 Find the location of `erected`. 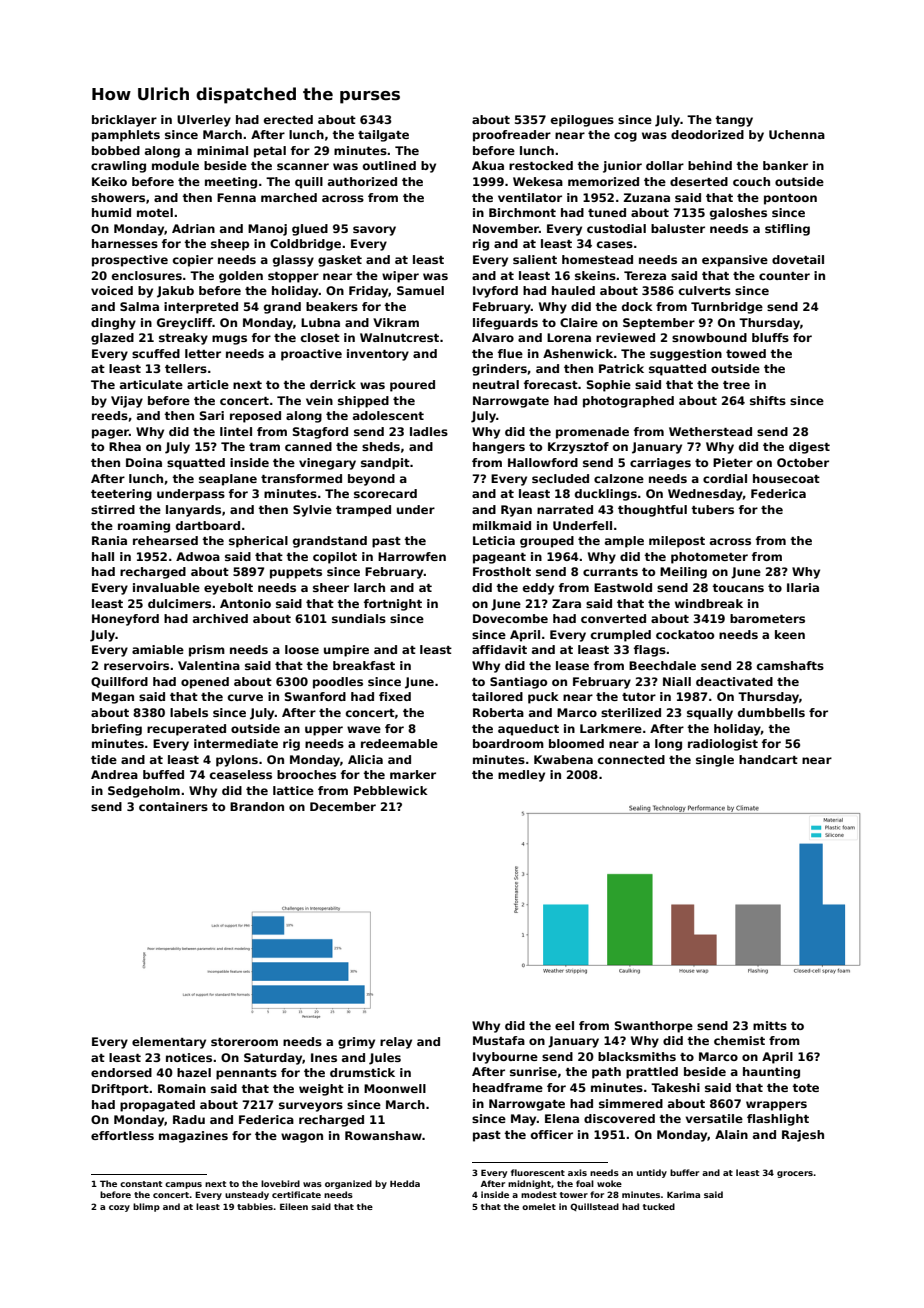

erected is located at coordinates (288, 119).
